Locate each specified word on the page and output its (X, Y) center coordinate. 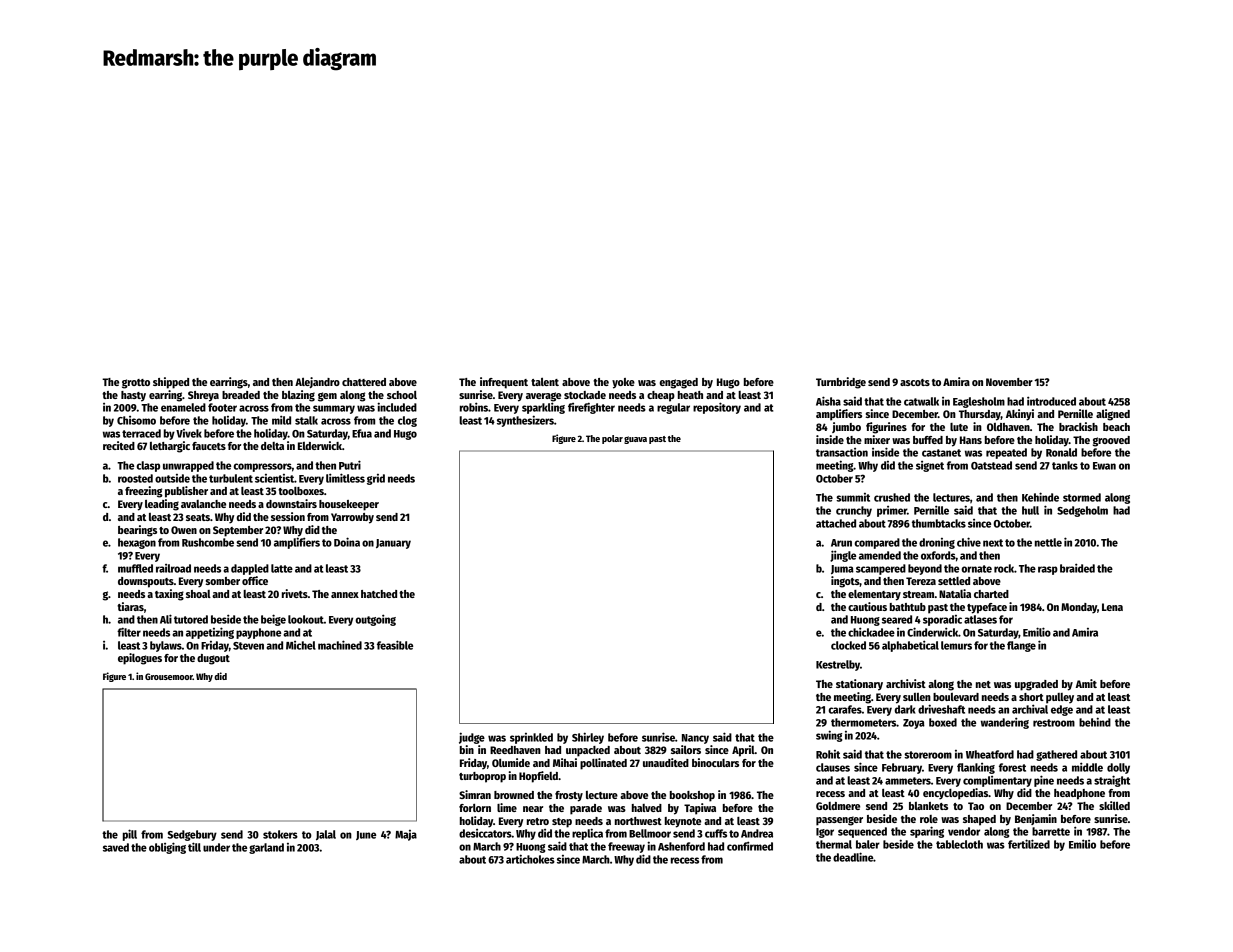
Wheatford (990, 754)
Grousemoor (169, 676)
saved (116, 847)
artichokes (530, 859)
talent (545, 382)
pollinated (603, 764)
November (1009, 382)
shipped (171, 383)
